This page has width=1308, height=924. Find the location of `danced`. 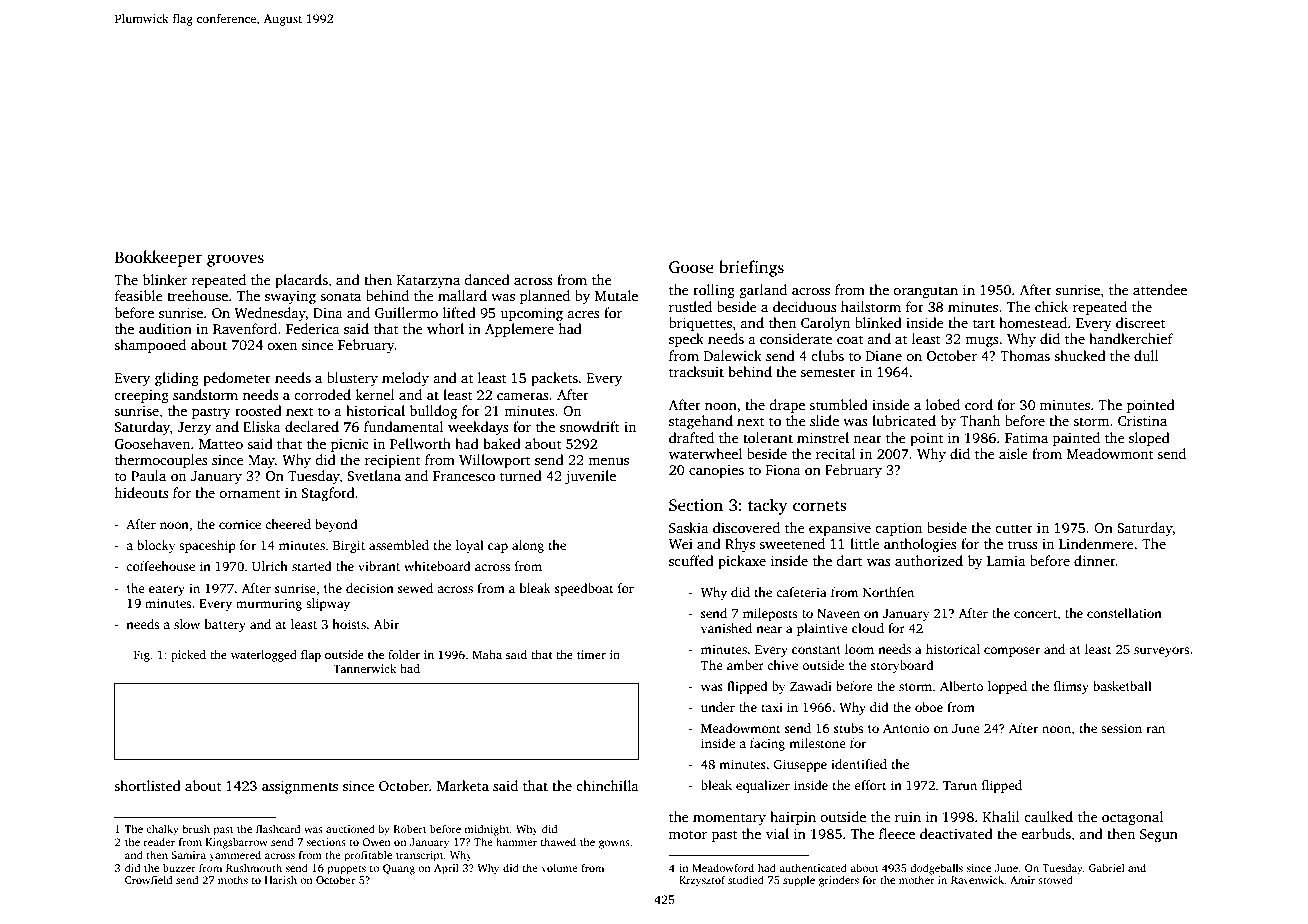

danced is located at coordinates (487, 279).
